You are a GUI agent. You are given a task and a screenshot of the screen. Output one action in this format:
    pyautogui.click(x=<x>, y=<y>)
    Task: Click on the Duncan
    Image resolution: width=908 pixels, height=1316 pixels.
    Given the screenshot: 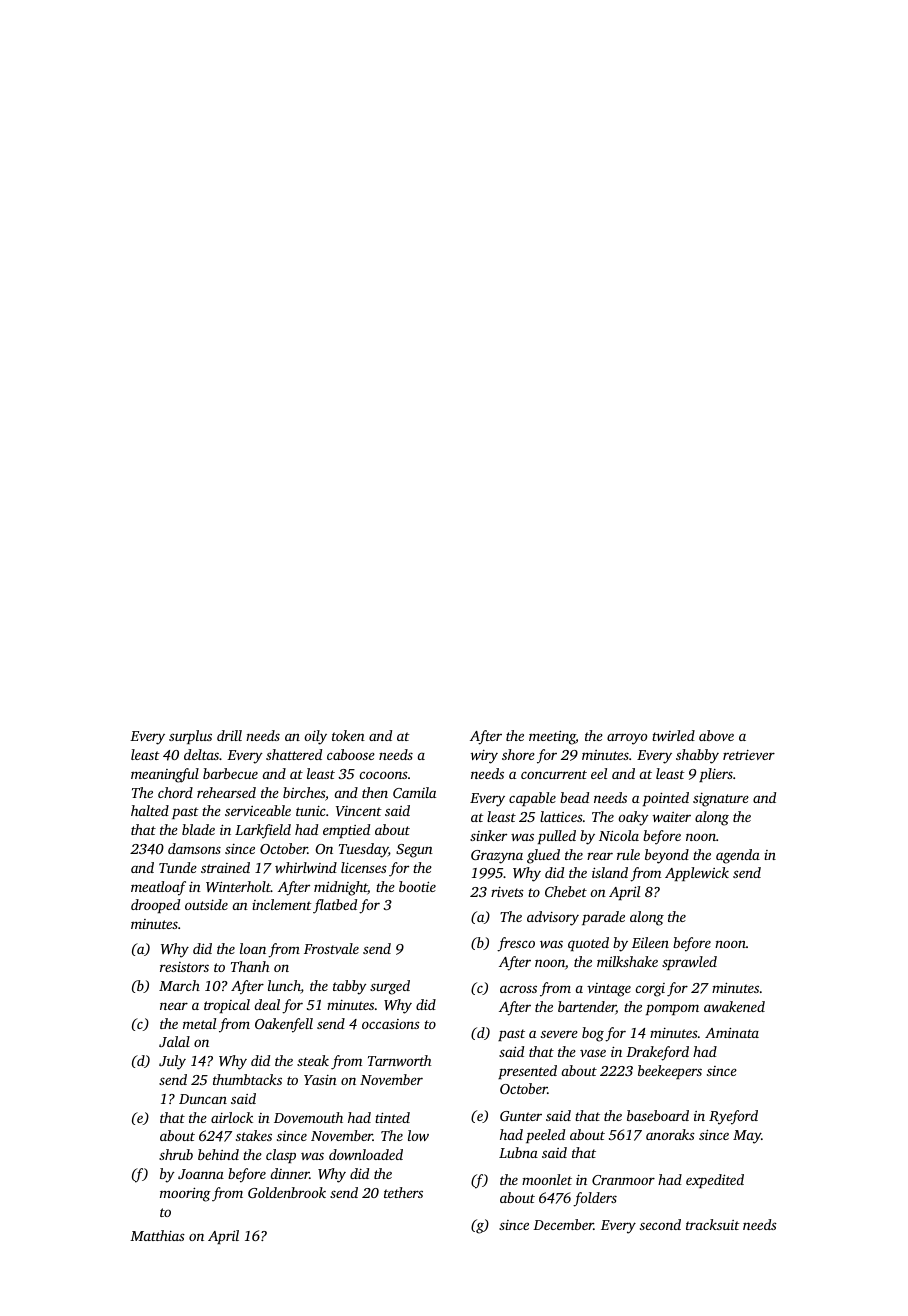 What is the action you would take?
    pyautogui.click(x=203, y=1099)
